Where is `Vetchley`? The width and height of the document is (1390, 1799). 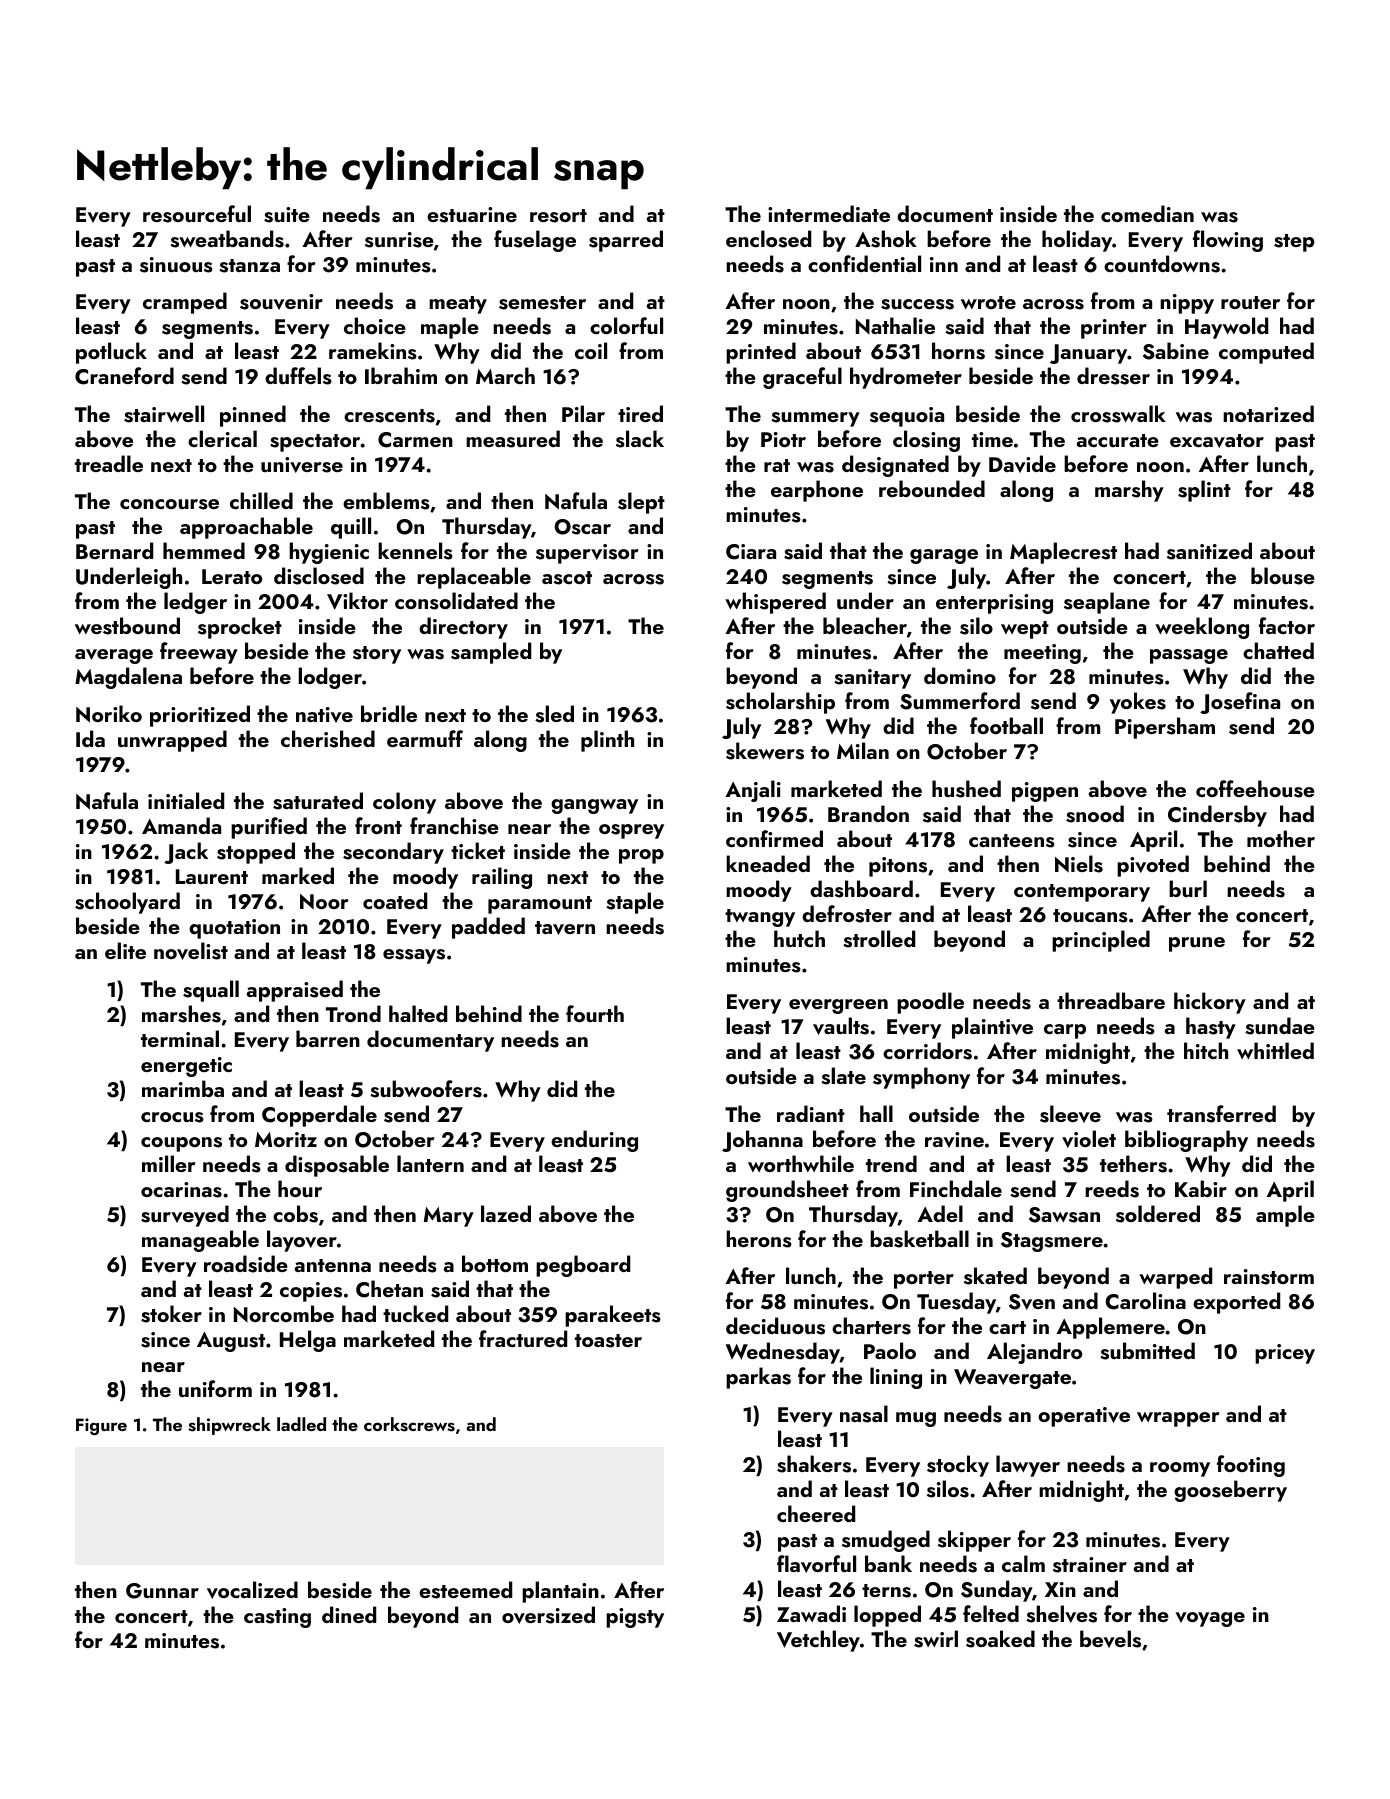
Vetchley is located at coordinates (818, 1641).
